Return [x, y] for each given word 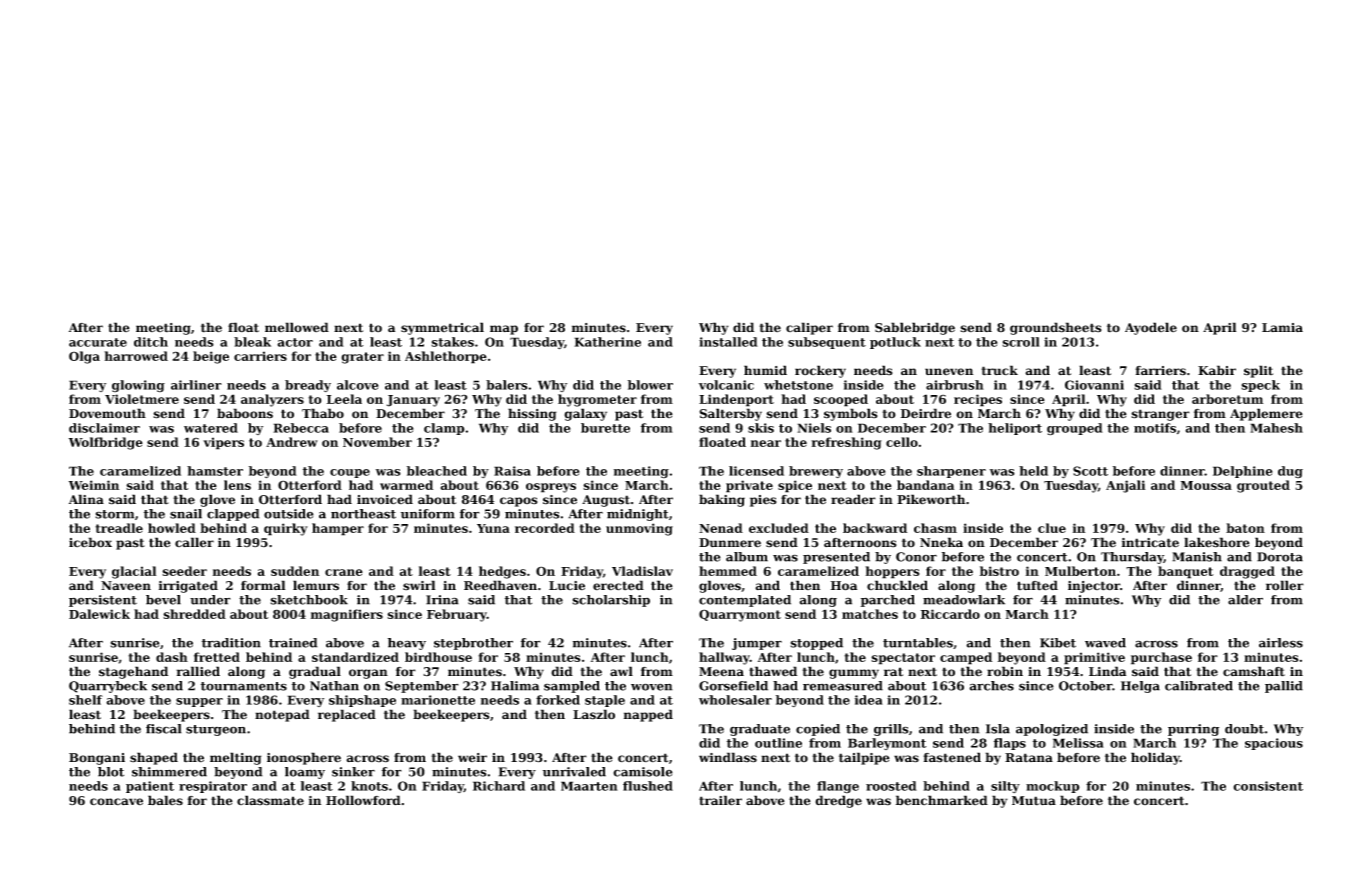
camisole [643, 772]
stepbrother [473, 644]
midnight [638, 515]
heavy [407, 644]
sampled [572, 687]
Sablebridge [915, 328]
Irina [442, 600]
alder [1245, 600]
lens [237, 485]
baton [1245, 528]
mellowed [297, 327]
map [504, 330]
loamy [305, 773]
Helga [1140, 687]
